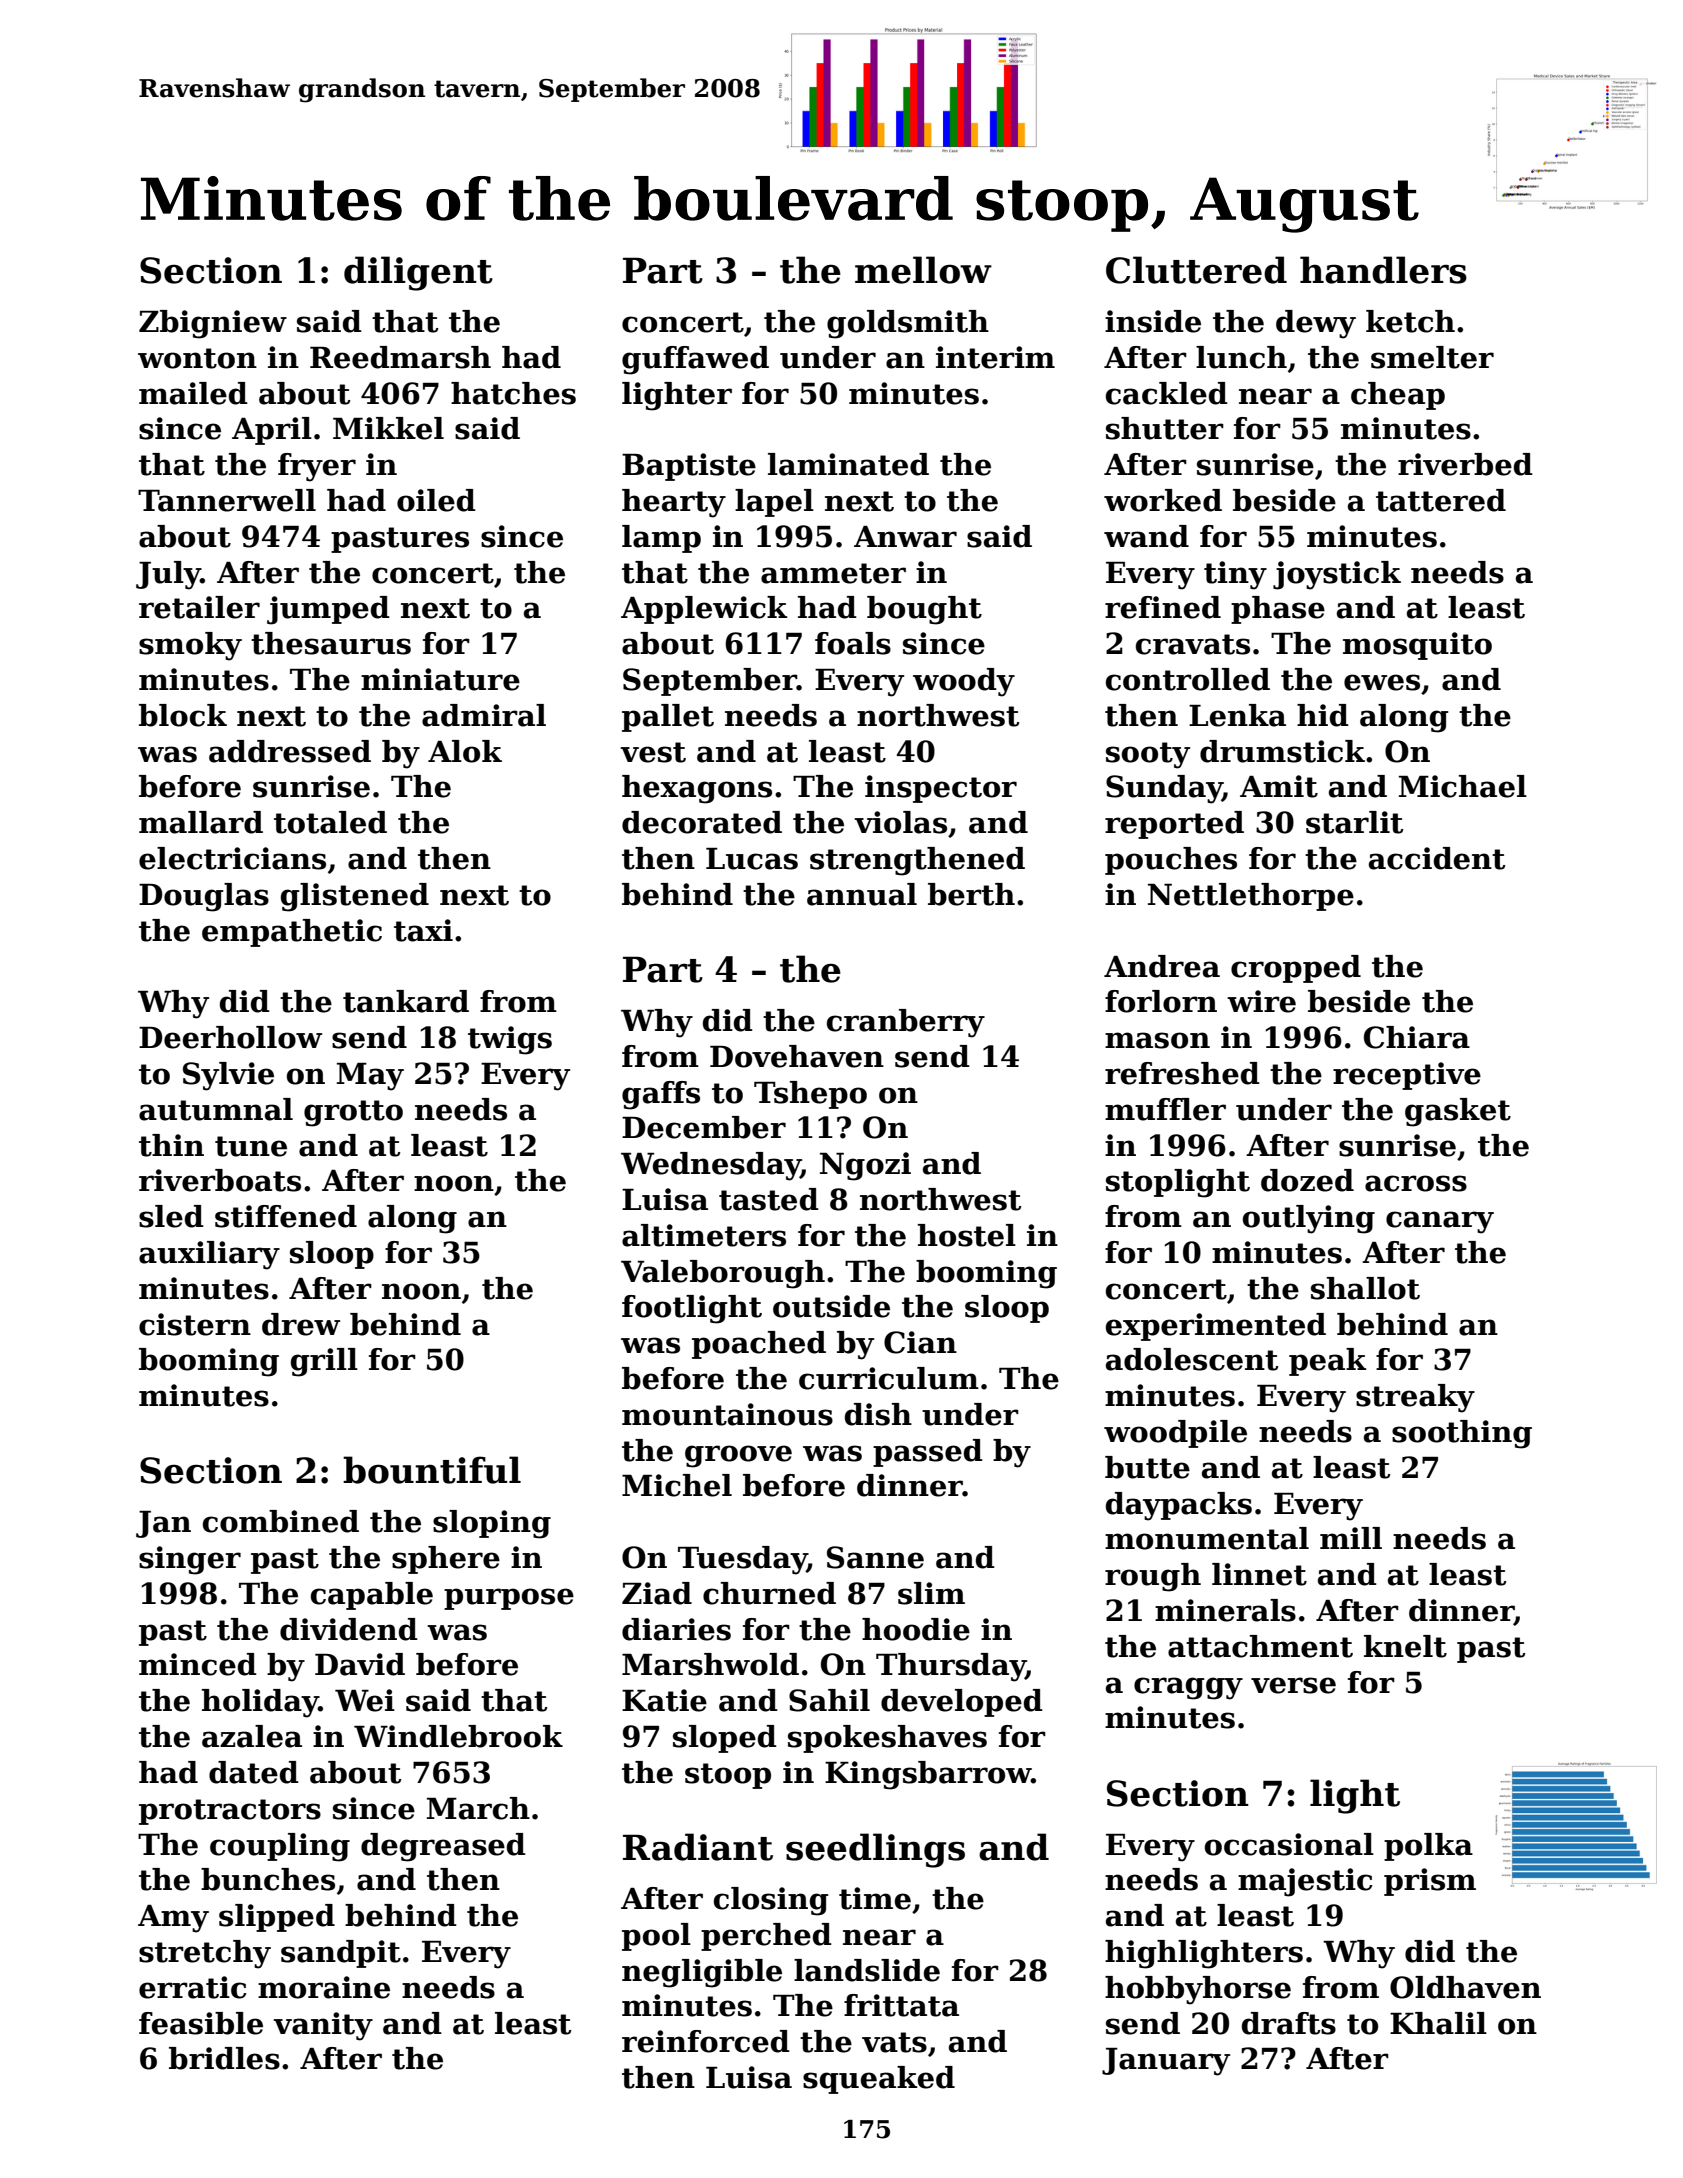 The image size is (1683, 2178). I want to click on mallard, so click(201, 822).
